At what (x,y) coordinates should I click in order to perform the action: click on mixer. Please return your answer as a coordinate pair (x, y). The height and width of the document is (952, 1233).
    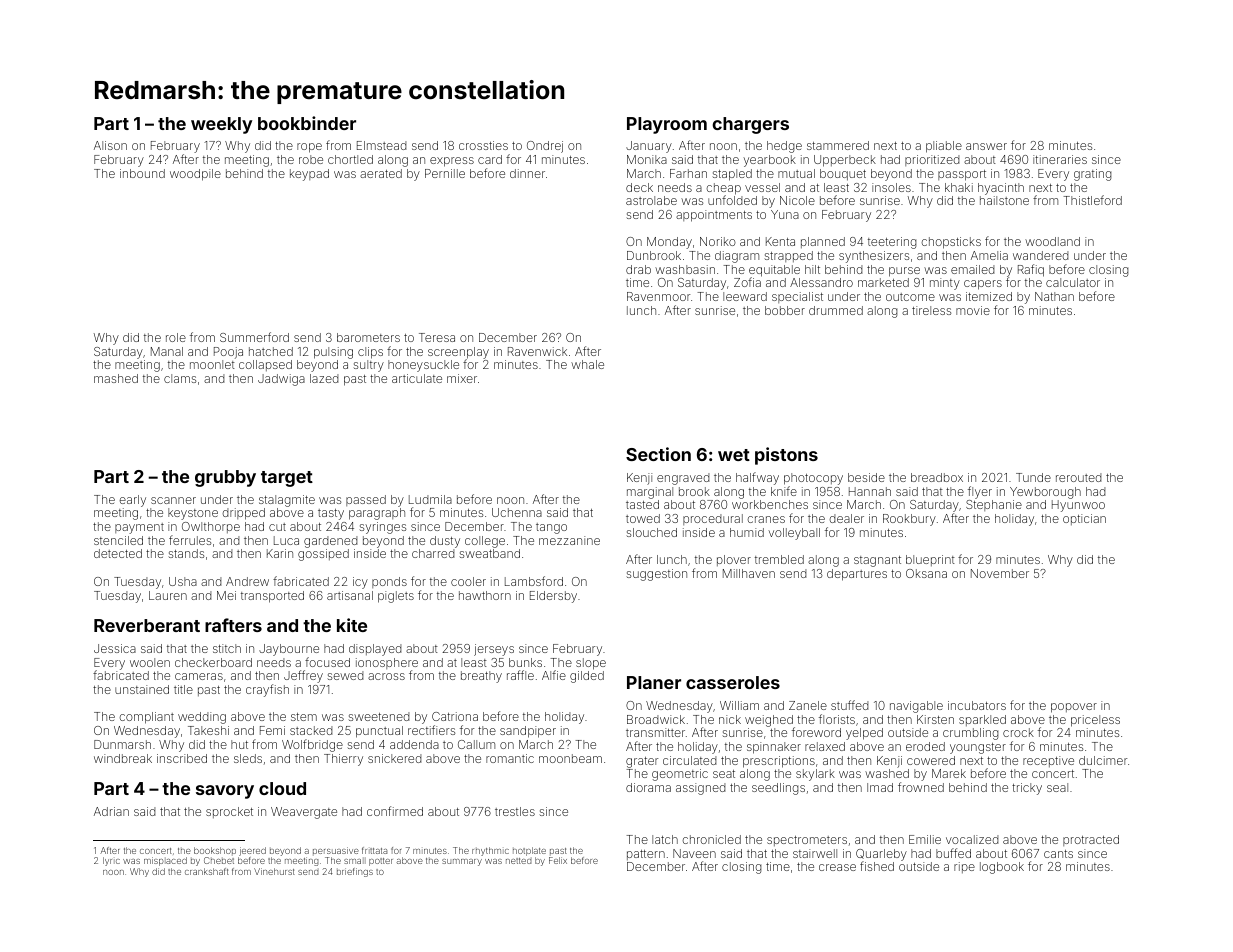
    Looking at the image, I should click on (462, 378).
